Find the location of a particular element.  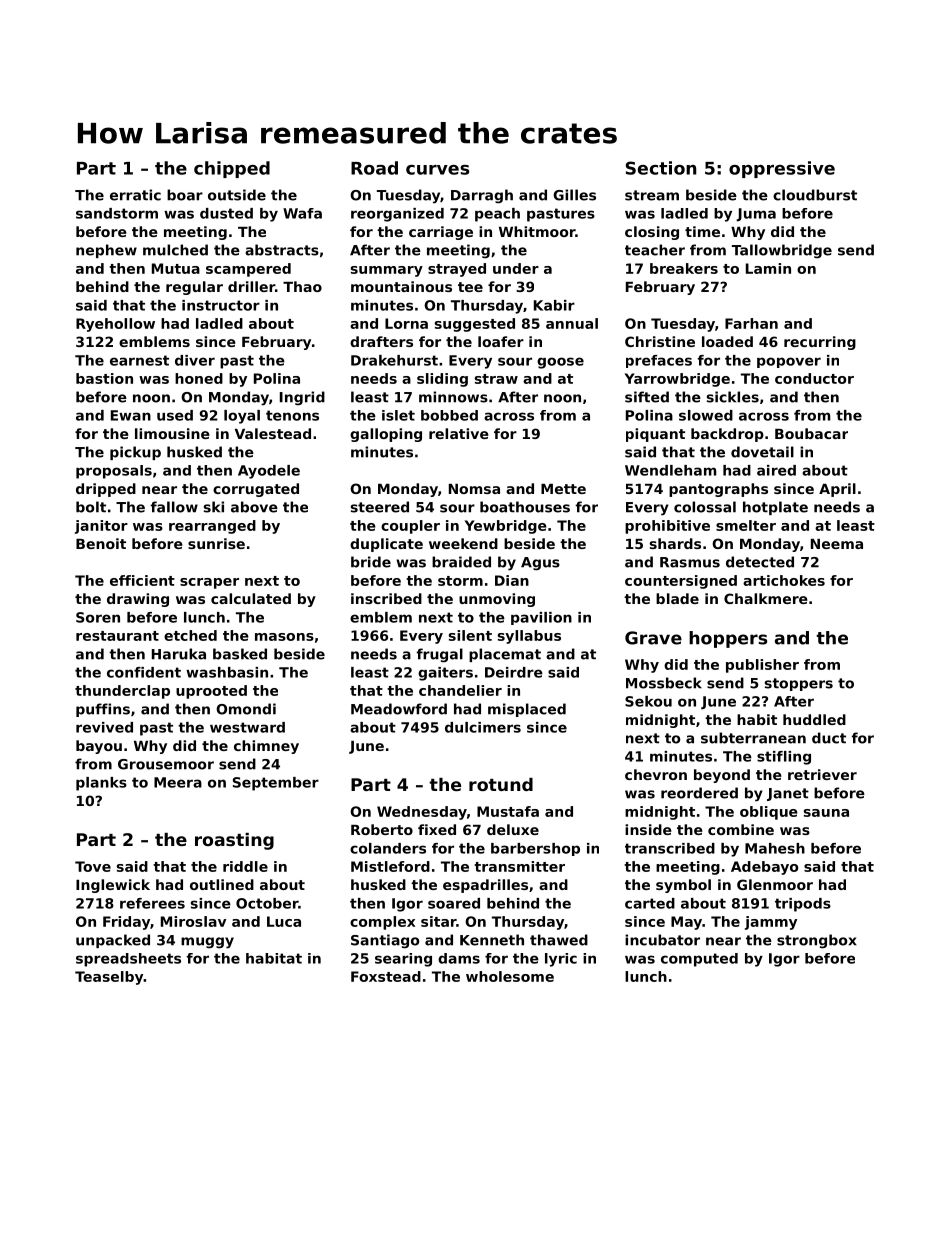

Benoit is located at coordinates (101, 543).
